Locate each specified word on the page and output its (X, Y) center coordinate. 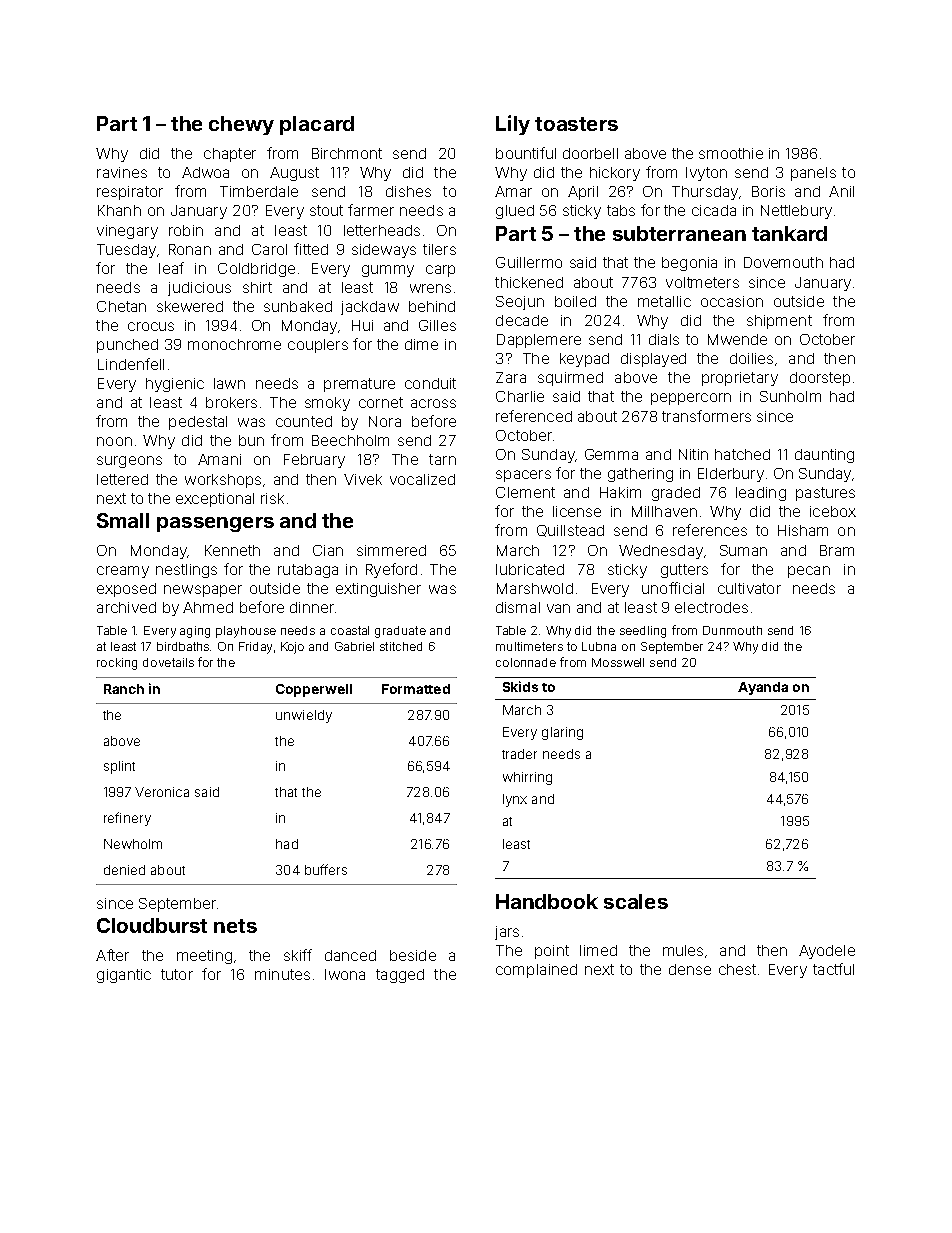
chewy (241, 125)
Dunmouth (732, 630)
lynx (515, 800)
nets (235, 926)
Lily (513, 125)
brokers (231, 402)
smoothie (731, 153)
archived (126, 607)
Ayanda (763, 688)
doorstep (820, 379)
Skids (520, 686)
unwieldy (304, 716)
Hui (362, 325)
